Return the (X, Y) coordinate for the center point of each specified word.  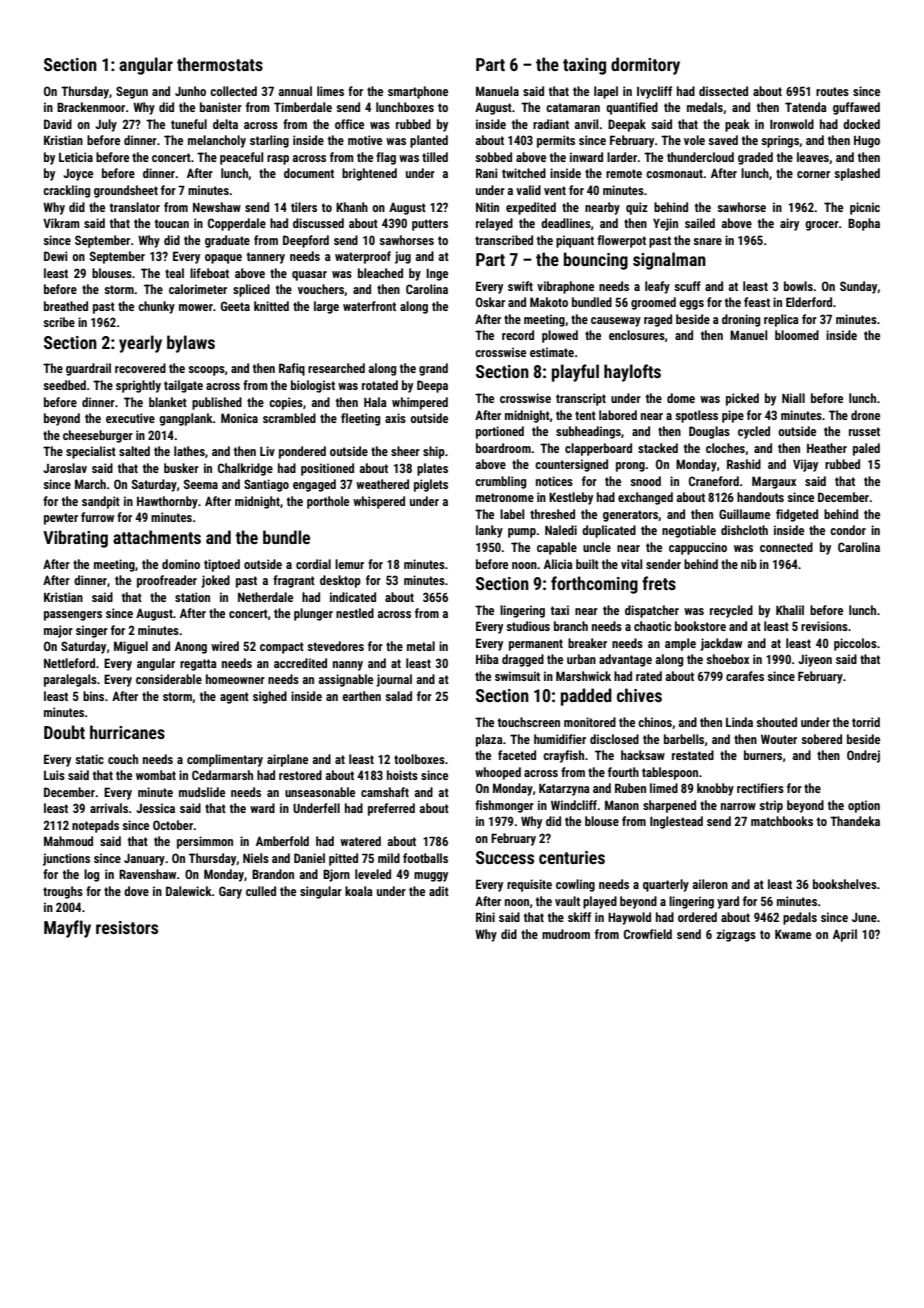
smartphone (418, 92)
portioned (500, 432)
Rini (485, 917)
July (106, 125)
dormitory (645, 66)
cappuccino (698, 548)
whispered (379, 502)
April (845, 935)
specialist (91, 452)
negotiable (689, 531)
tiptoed (222, 565)
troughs (63, 892)
